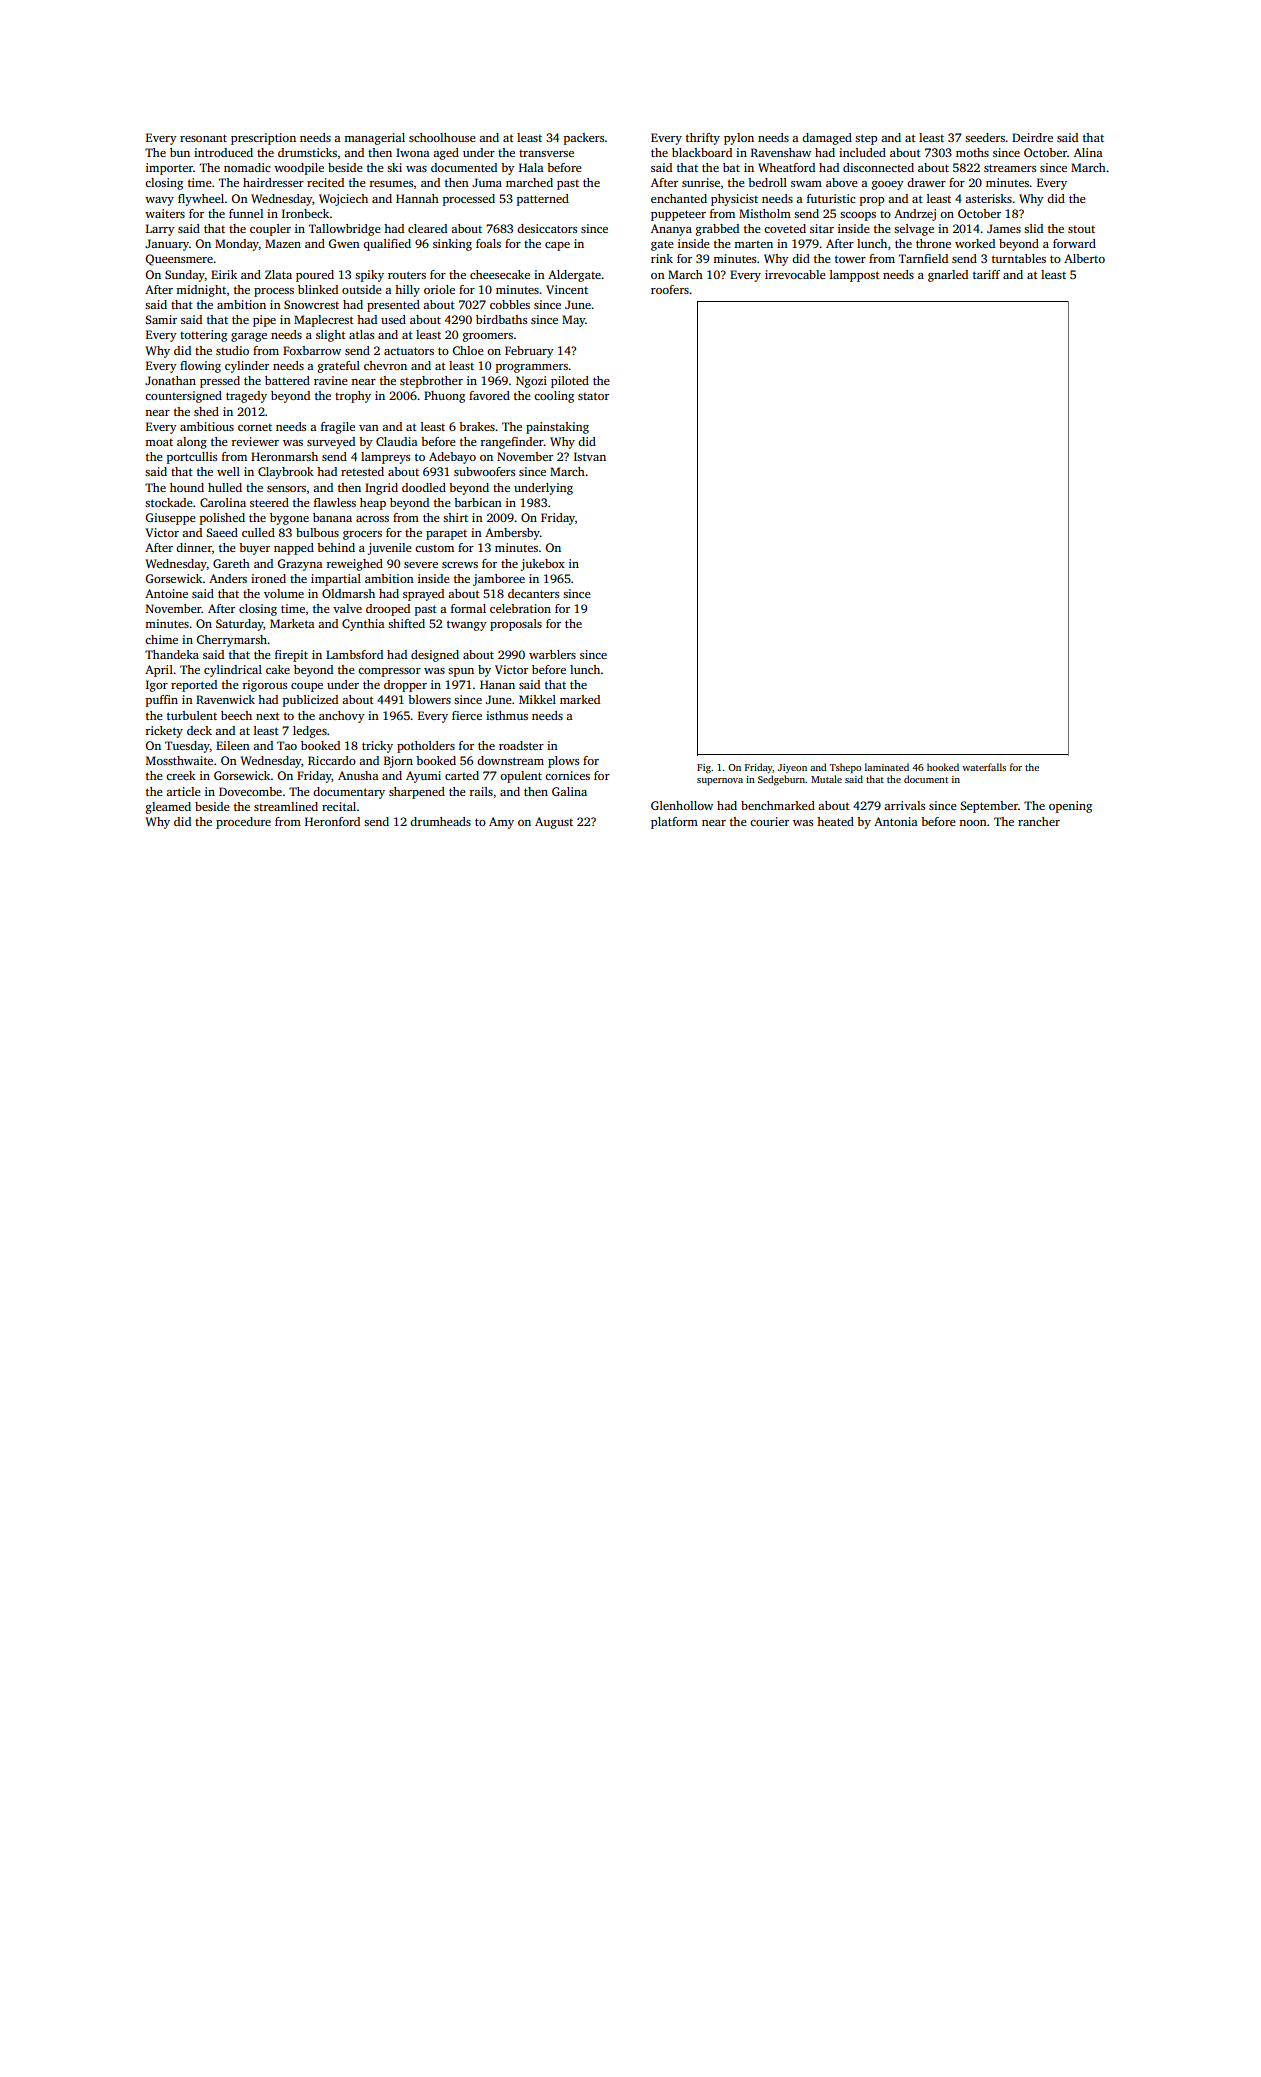 Image resolution: width=1261 pixels, height=2077 pixels. I want to click on decanters, so click(533, 593).
